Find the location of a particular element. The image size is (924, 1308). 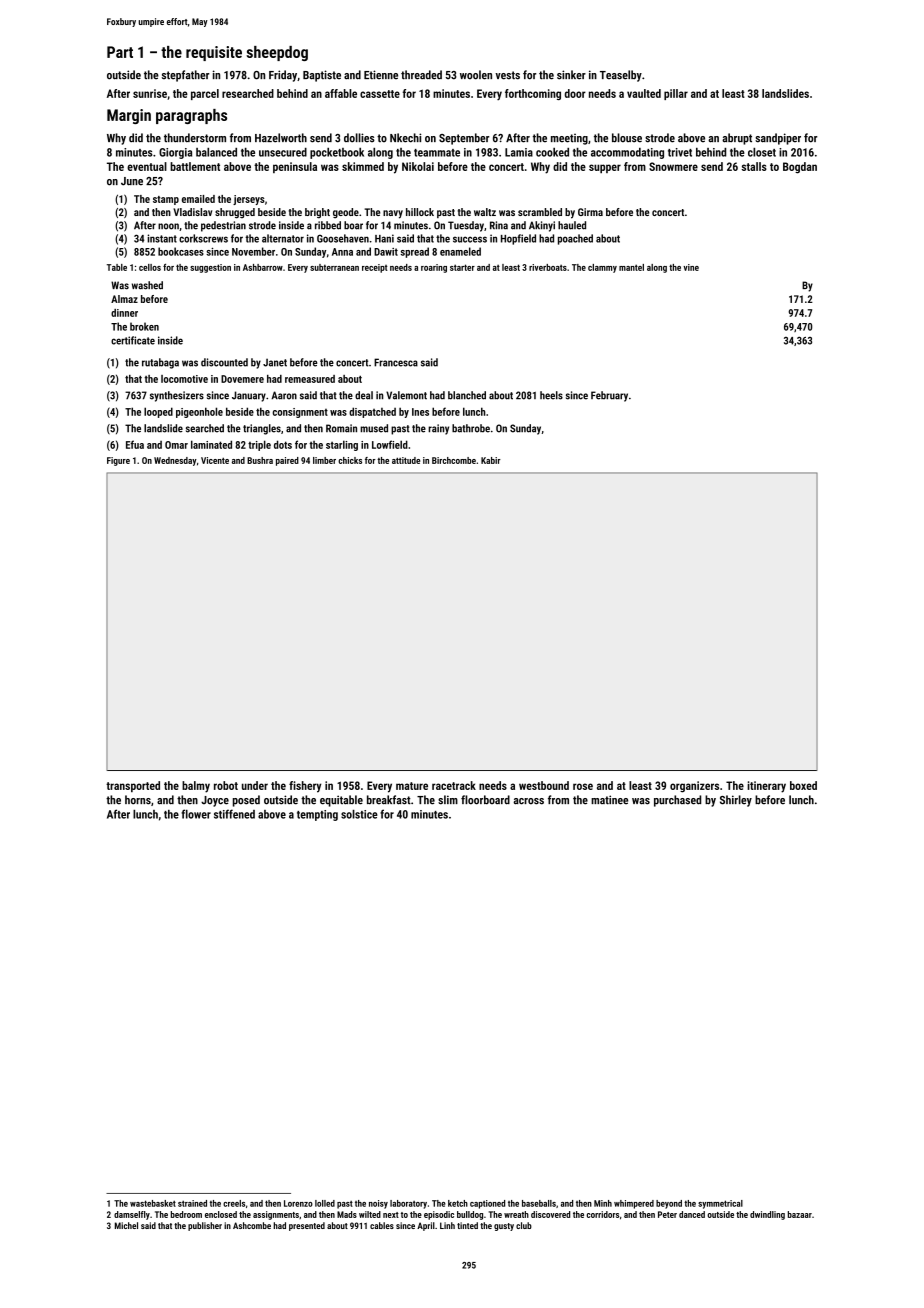

sheepdog is located at coordinates (277, 53).
